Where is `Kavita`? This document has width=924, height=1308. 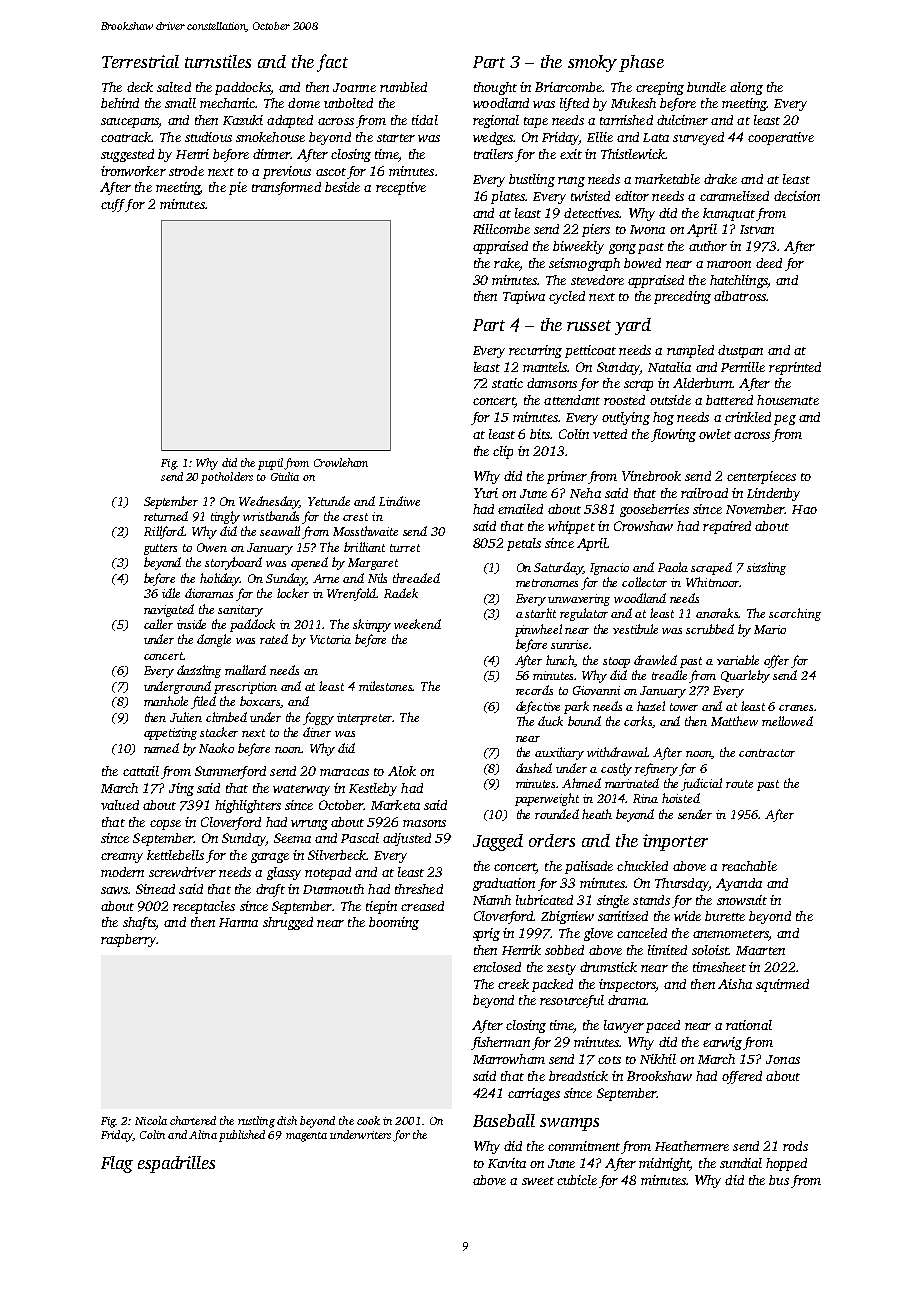 Kavita is located at coordinates (507, 1163).
